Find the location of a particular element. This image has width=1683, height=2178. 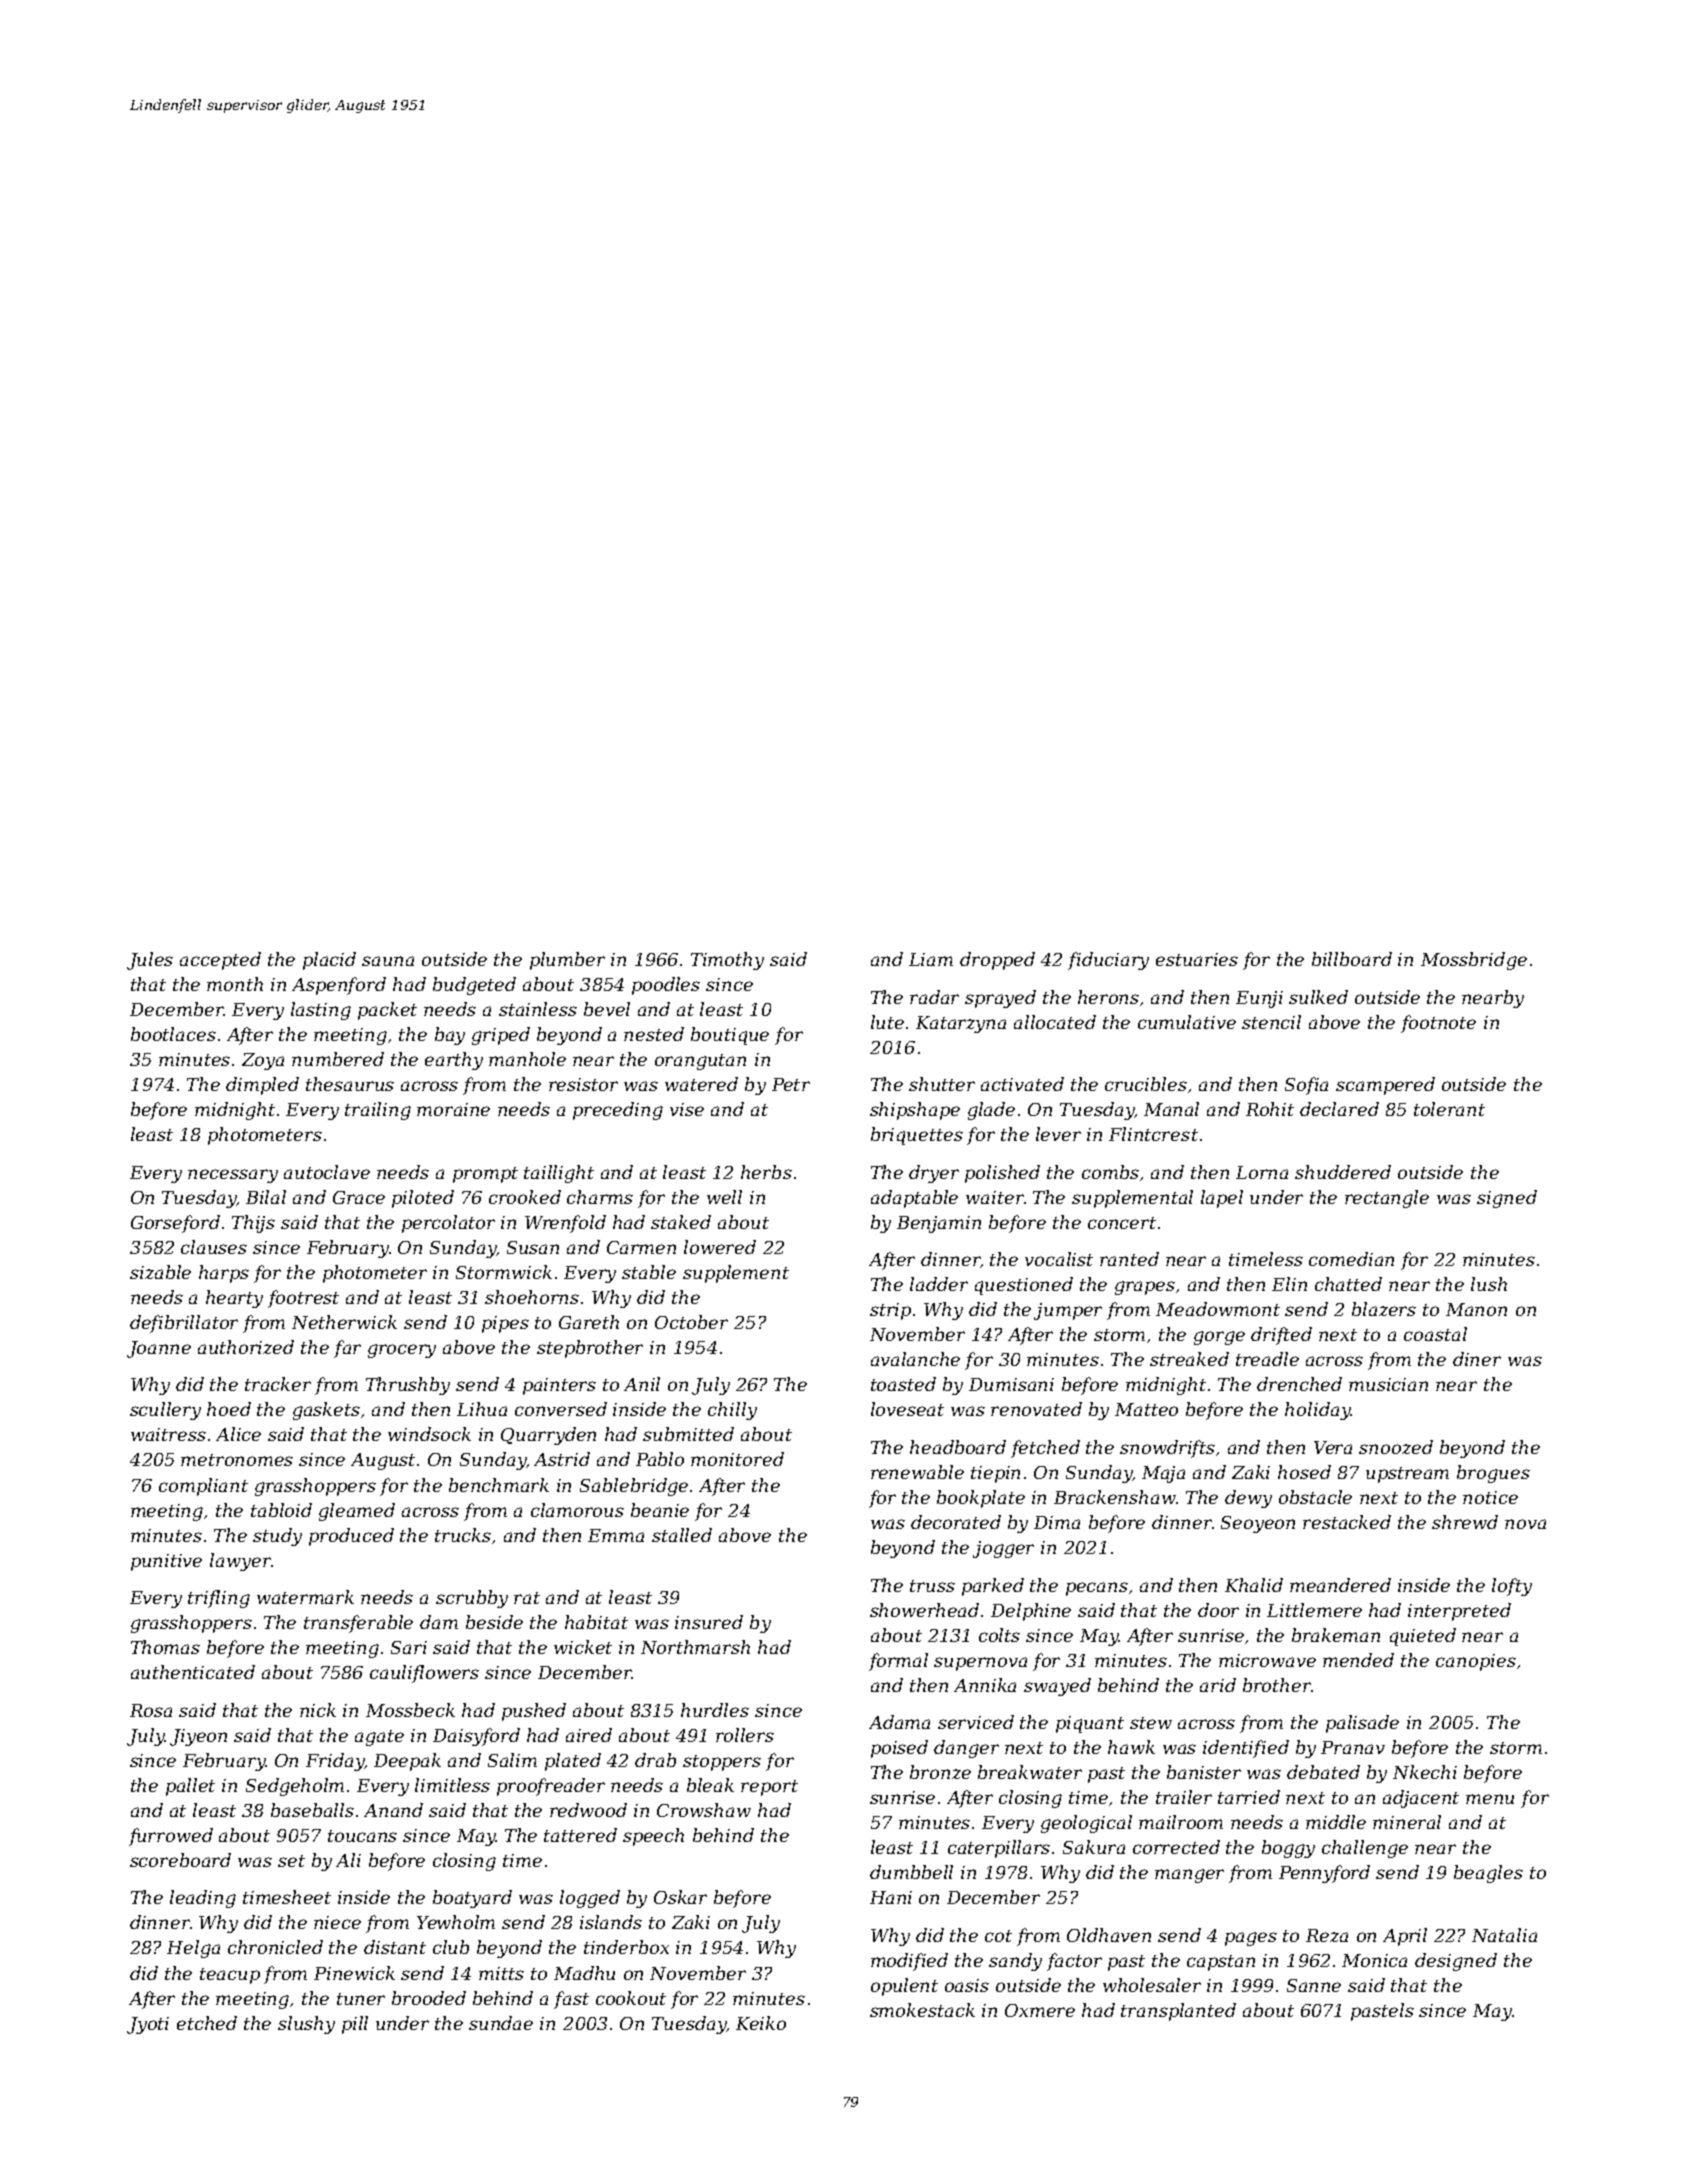

Jyoti is located at coordinates (148, 2025).
